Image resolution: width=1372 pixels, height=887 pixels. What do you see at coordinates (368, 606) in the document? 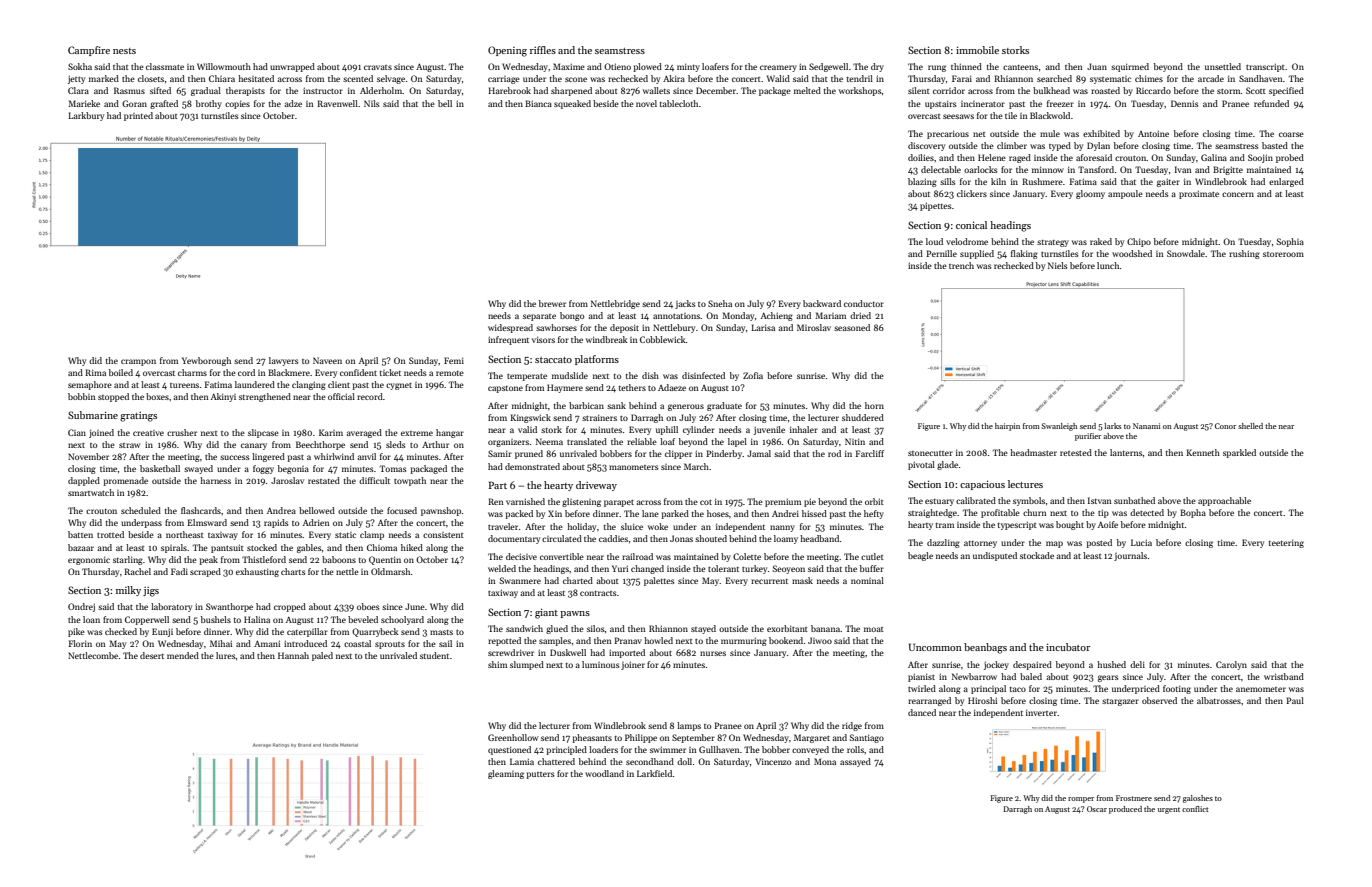
I see `oboes` at bounding box center [368, 606].
